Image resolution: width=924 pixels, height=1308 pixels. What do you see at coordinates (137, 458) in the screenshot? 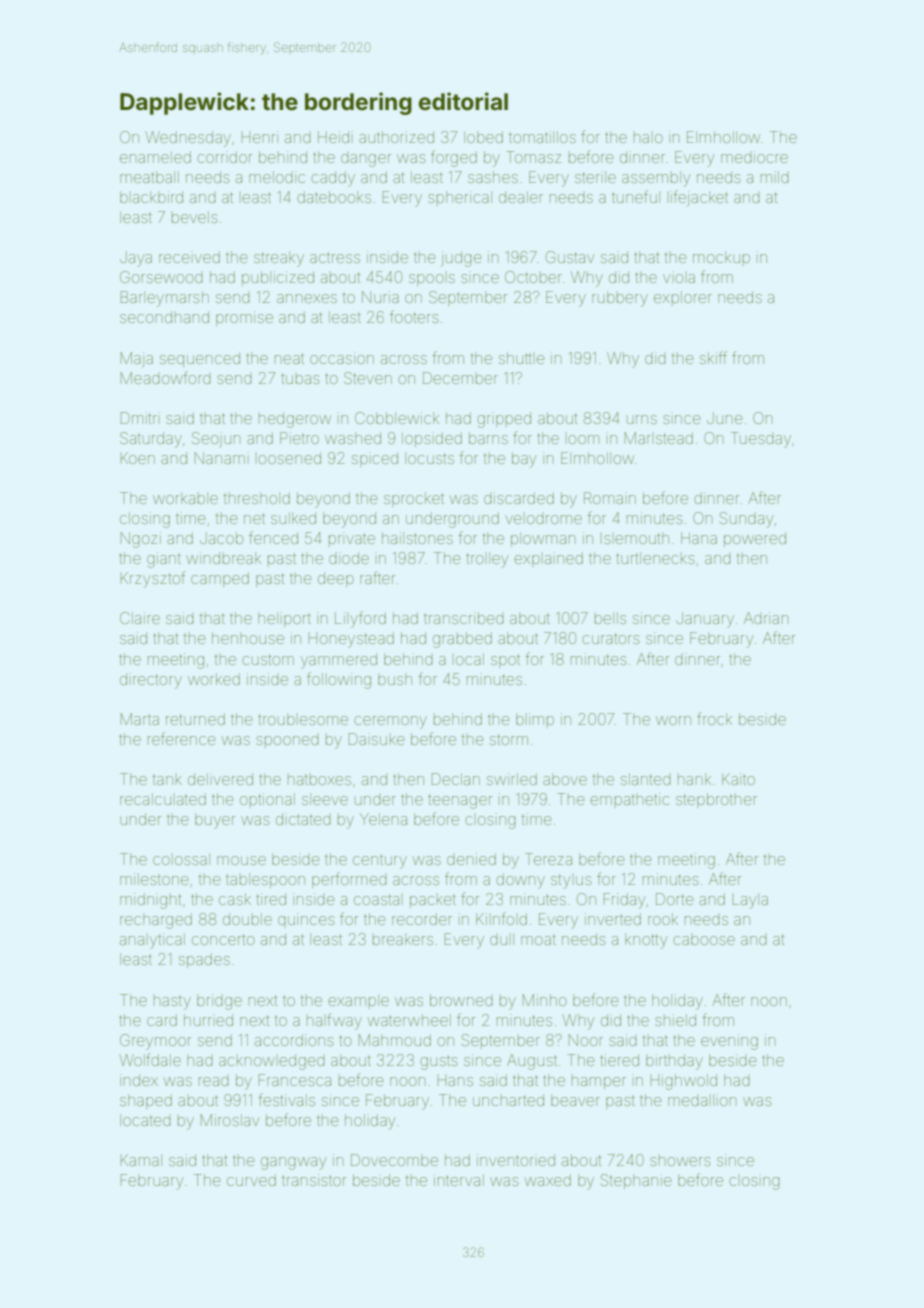
I see `Koen` at bounding box center [137, 458].
